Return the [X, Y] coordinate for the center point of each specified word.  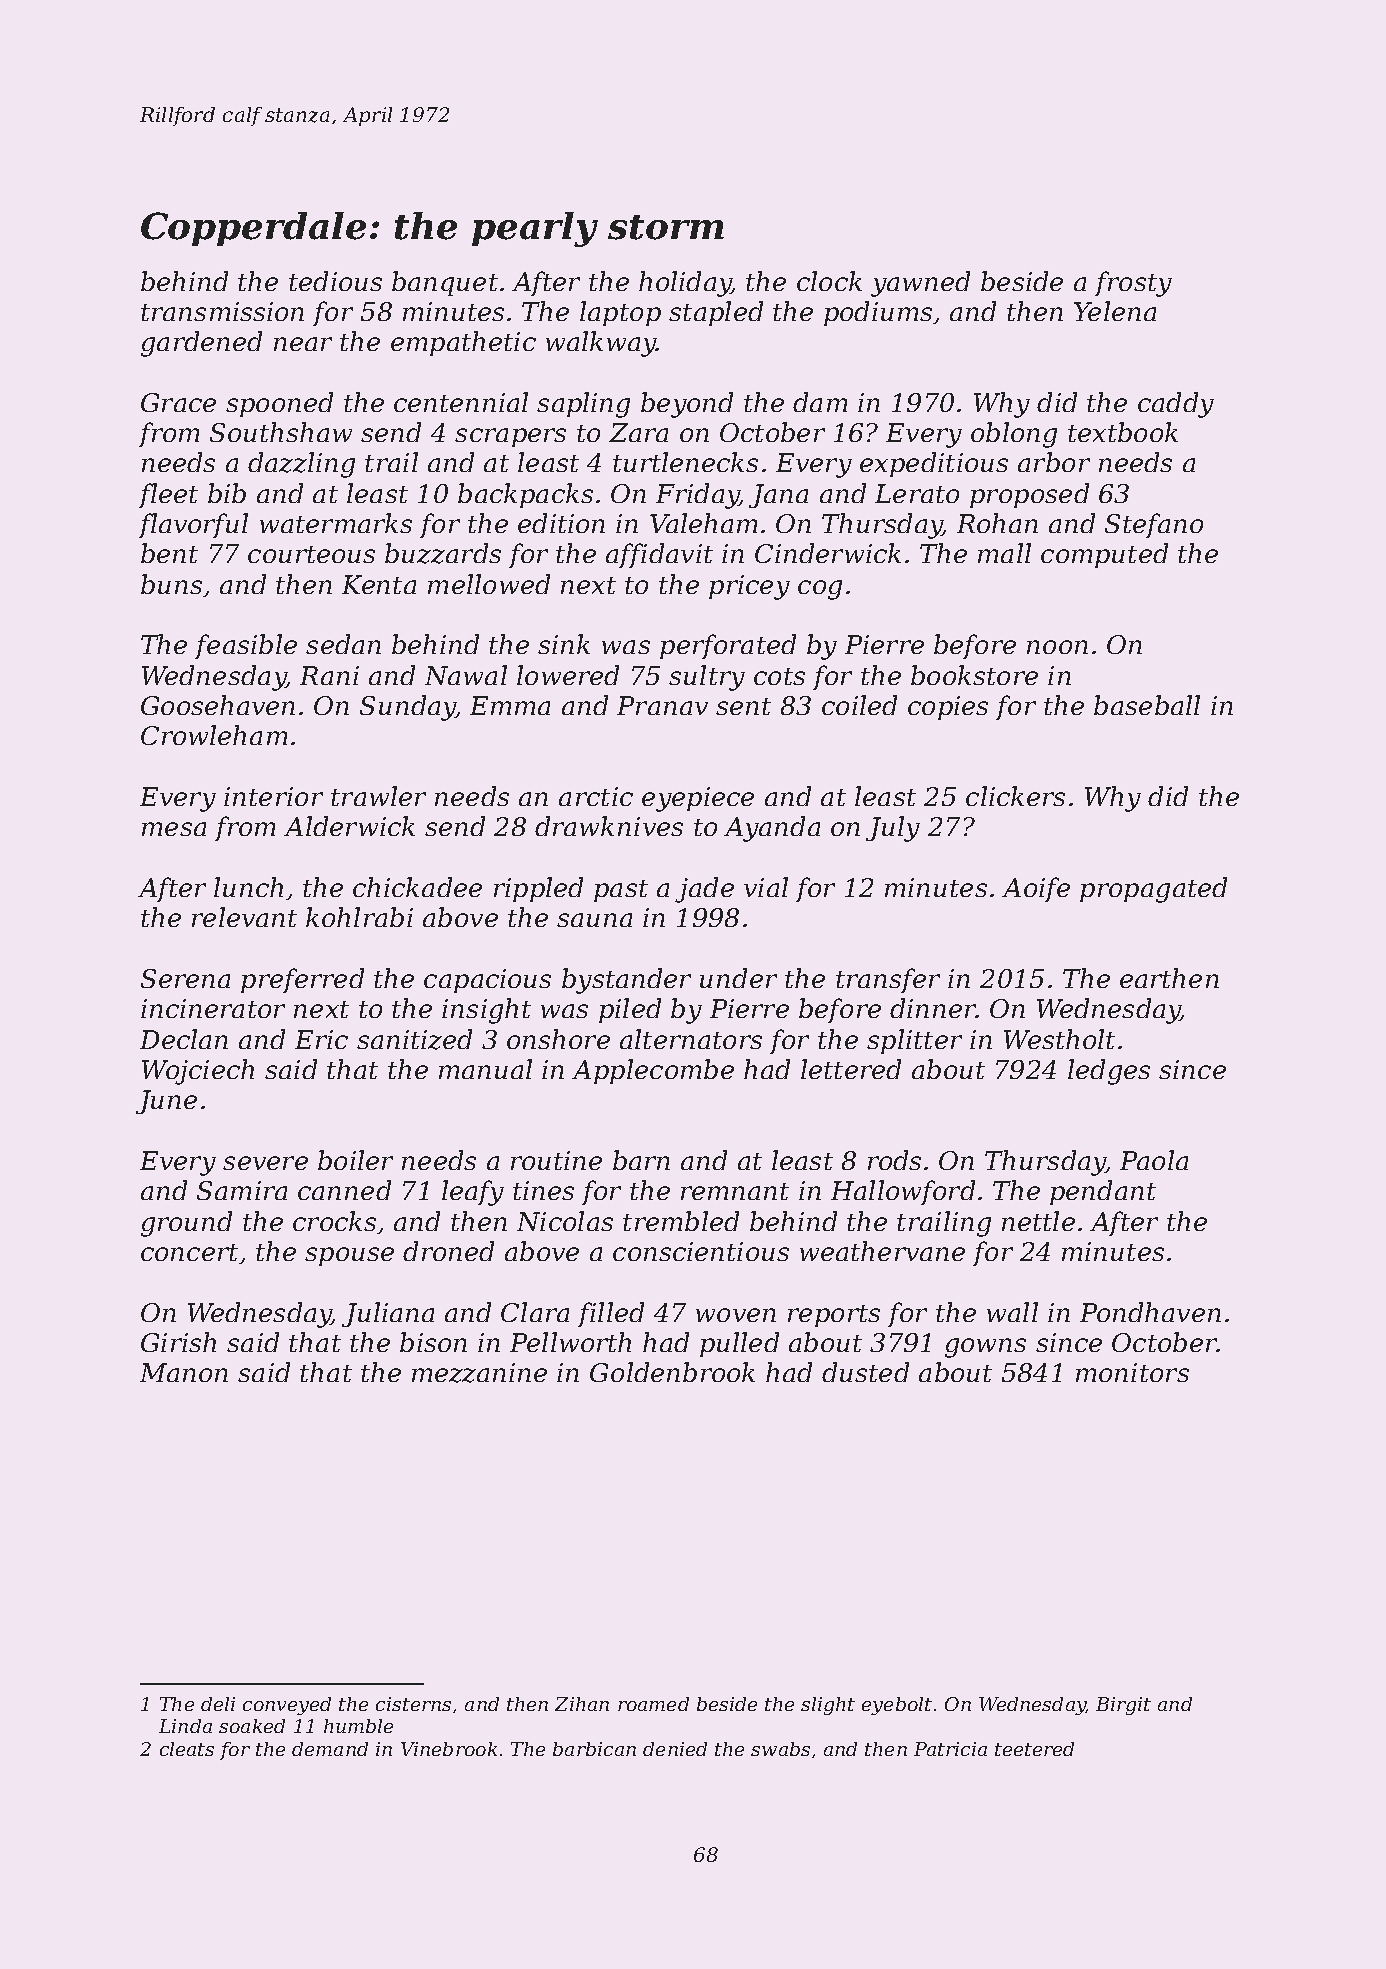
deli [218, 1704]
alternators [691, 1039]
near [303, 344]
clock [829, 281]
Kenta [379, 584]
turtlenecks [685, 462]
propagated [1153, 890]
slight [828, 1706]
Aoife [1036, 889]
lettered [851, 1069]
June [166, 1102]
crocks [334, 1221]
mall [1004, 553]
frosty [1133, 284]
